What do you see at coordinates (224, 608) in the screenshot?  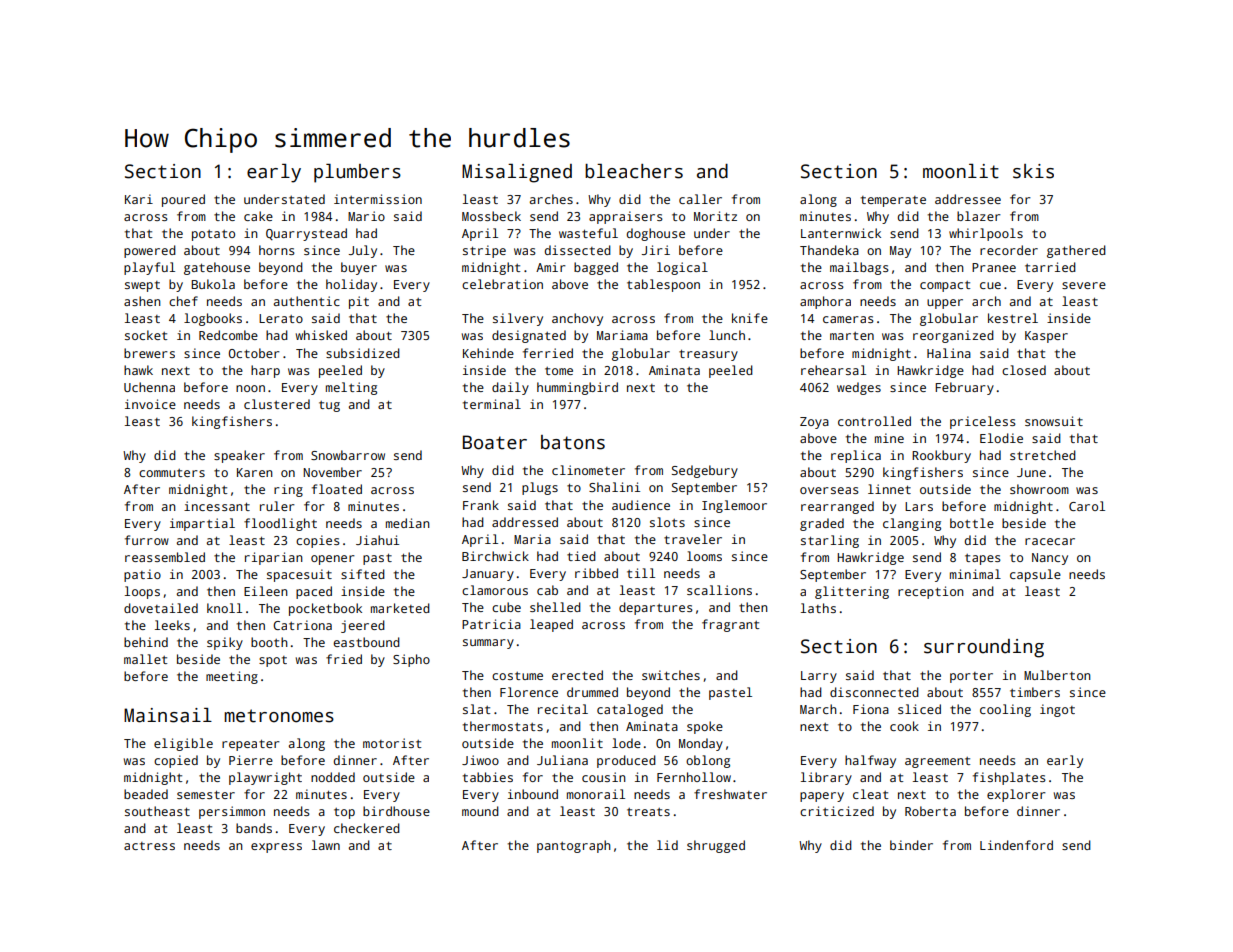 I see `knoll` at bounding box center [224, 608].
